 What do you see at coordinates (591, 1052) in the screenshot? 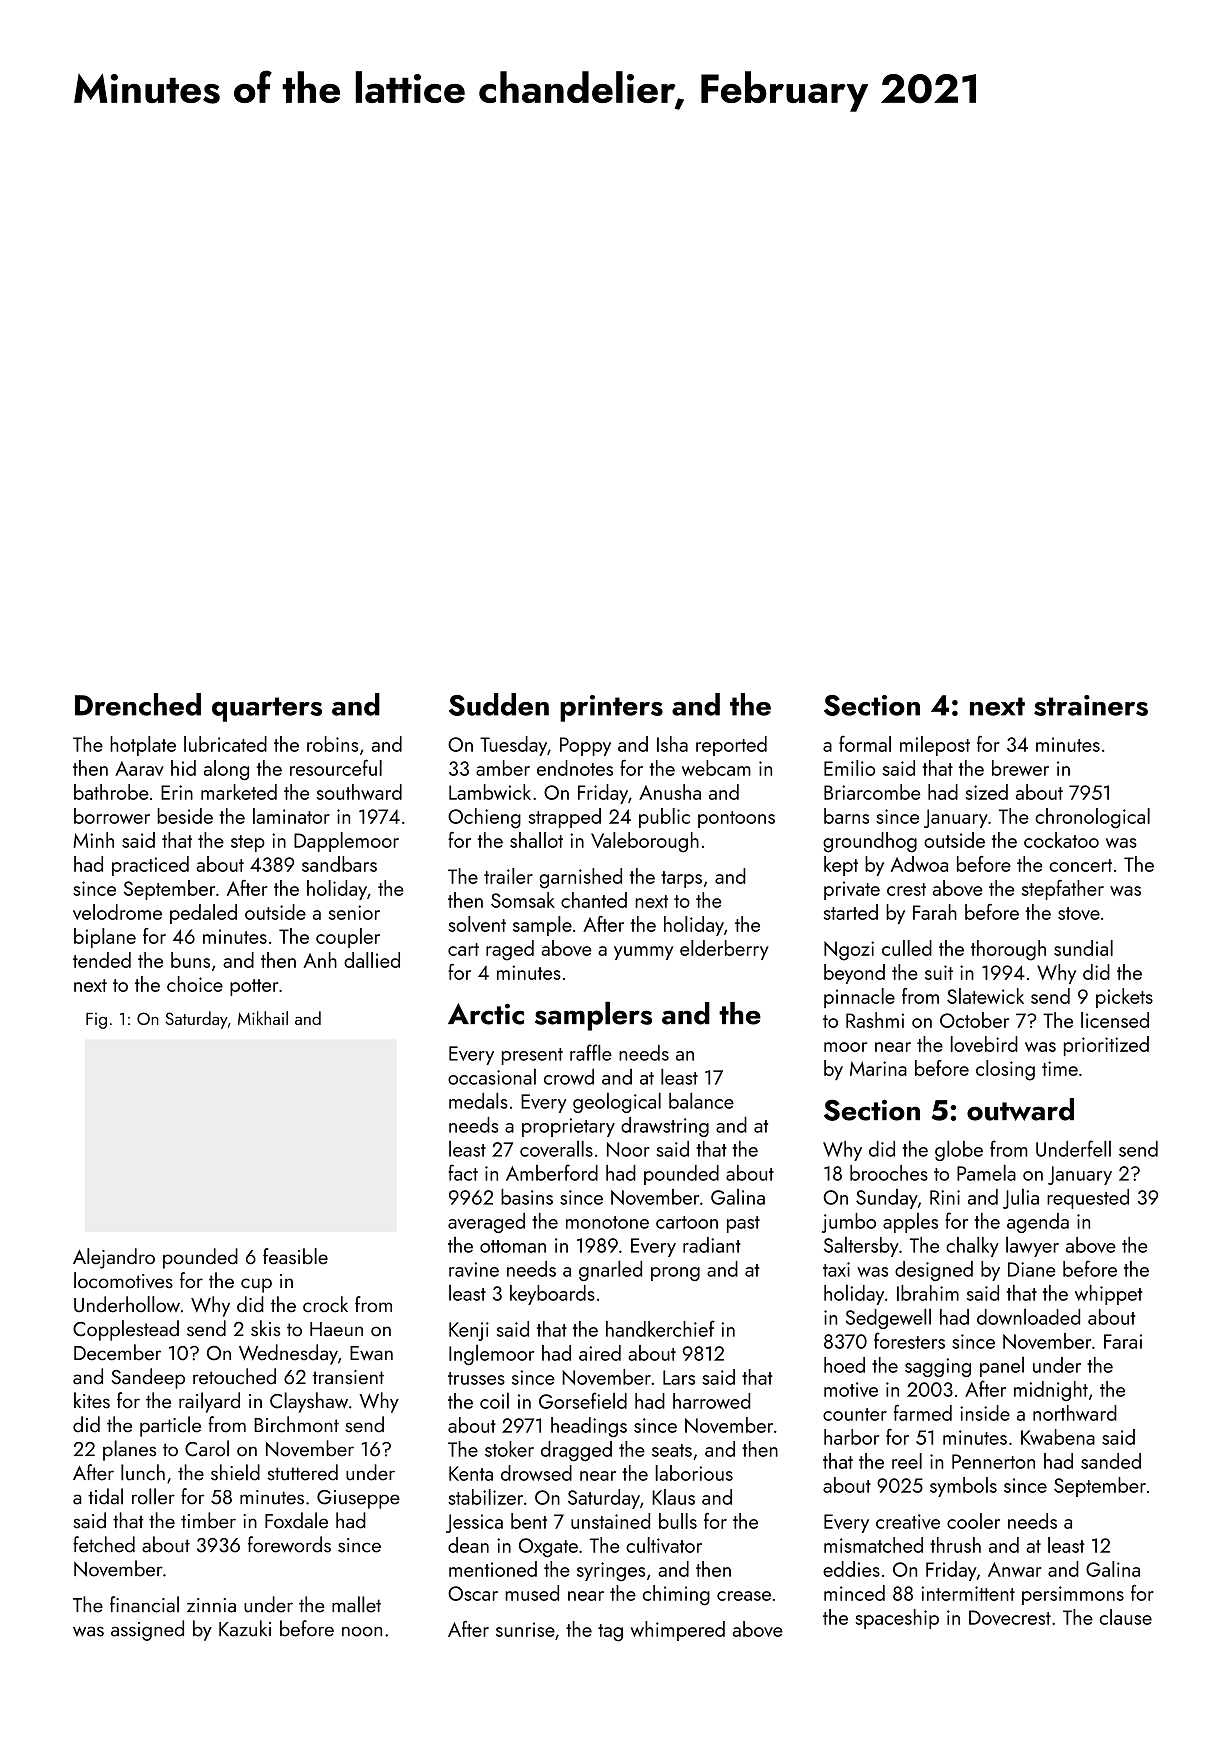
I see `raffle` at bounding box center [591, 1052].
